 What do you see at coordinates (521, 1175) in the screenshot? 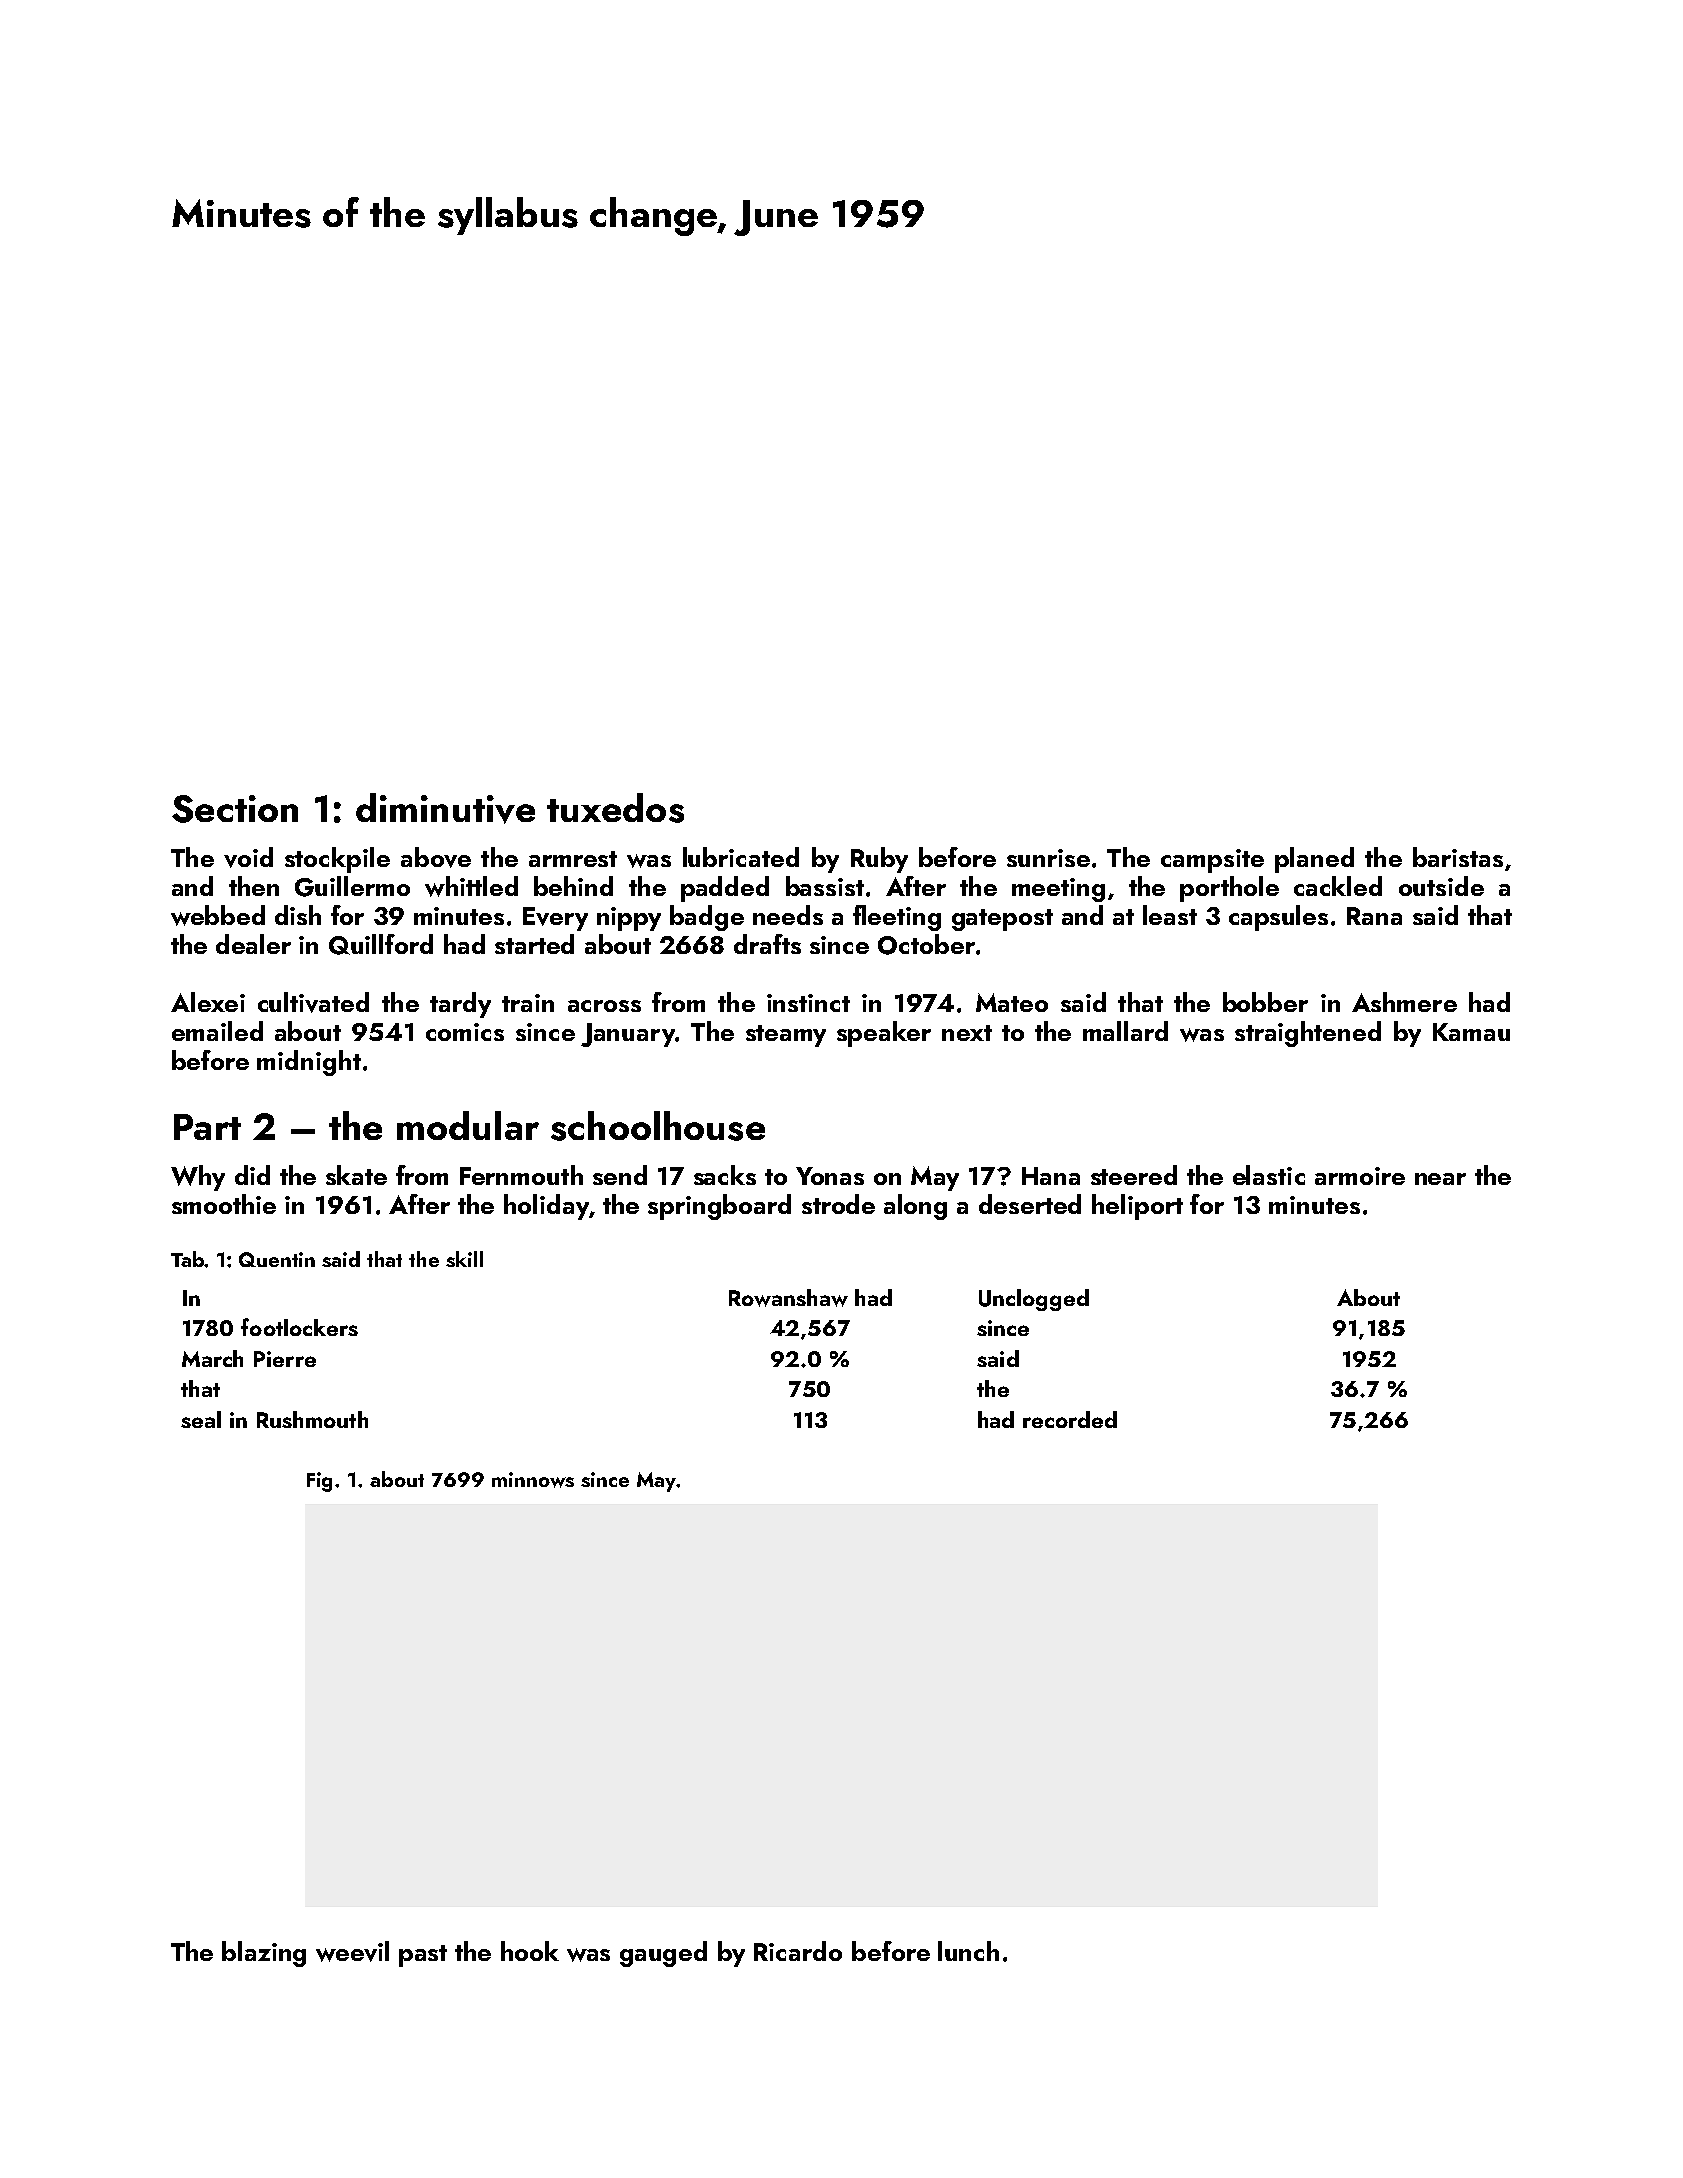
I see `Fernmouth` at bounding box center [521, 1175].
